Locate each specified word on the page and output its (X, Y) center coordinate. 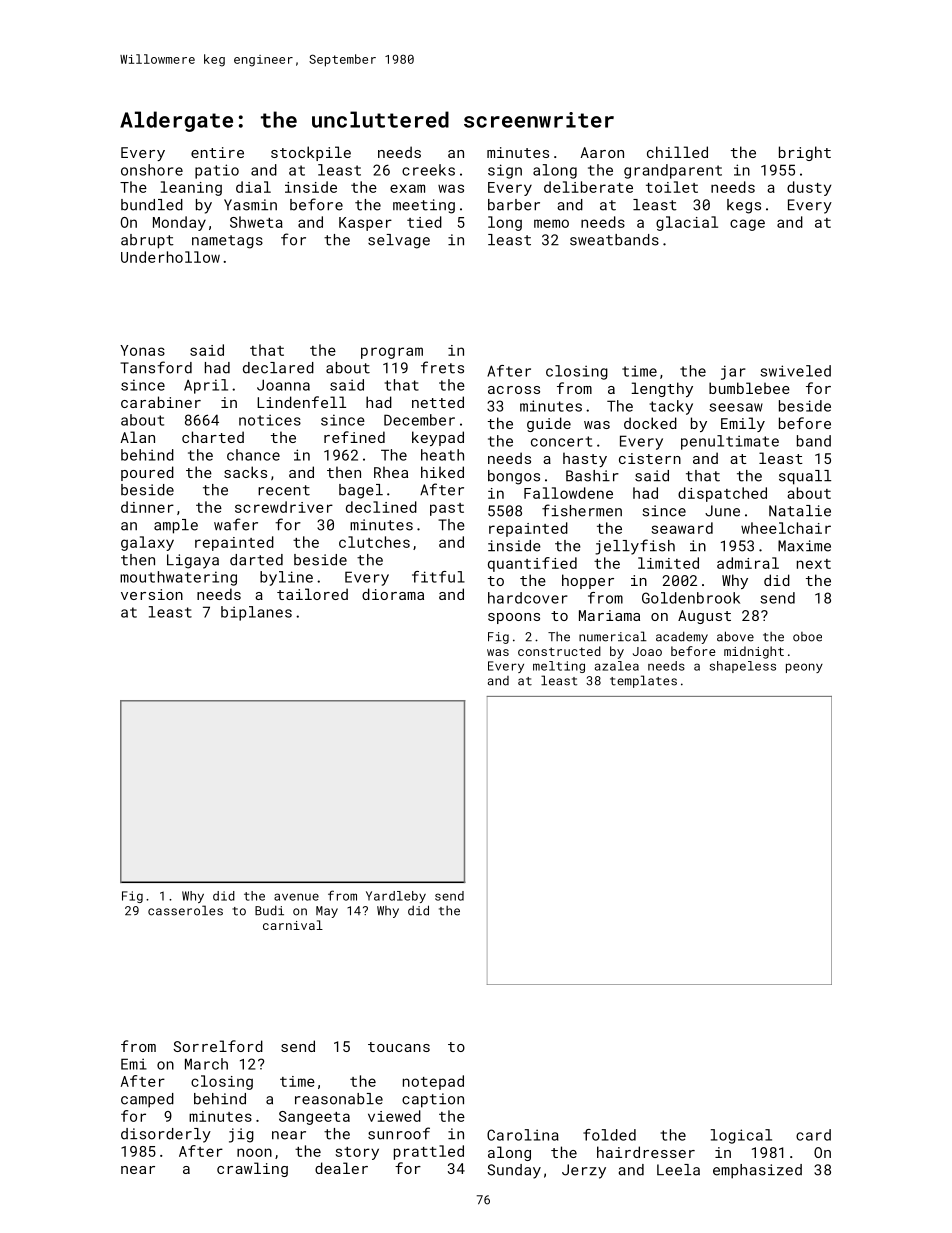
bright (805, 153)
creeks (428, 170)
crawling (252, 1169)
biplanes (256, 613)
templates (643, 681)
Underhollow (170, 257)
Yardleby (396, 897)
